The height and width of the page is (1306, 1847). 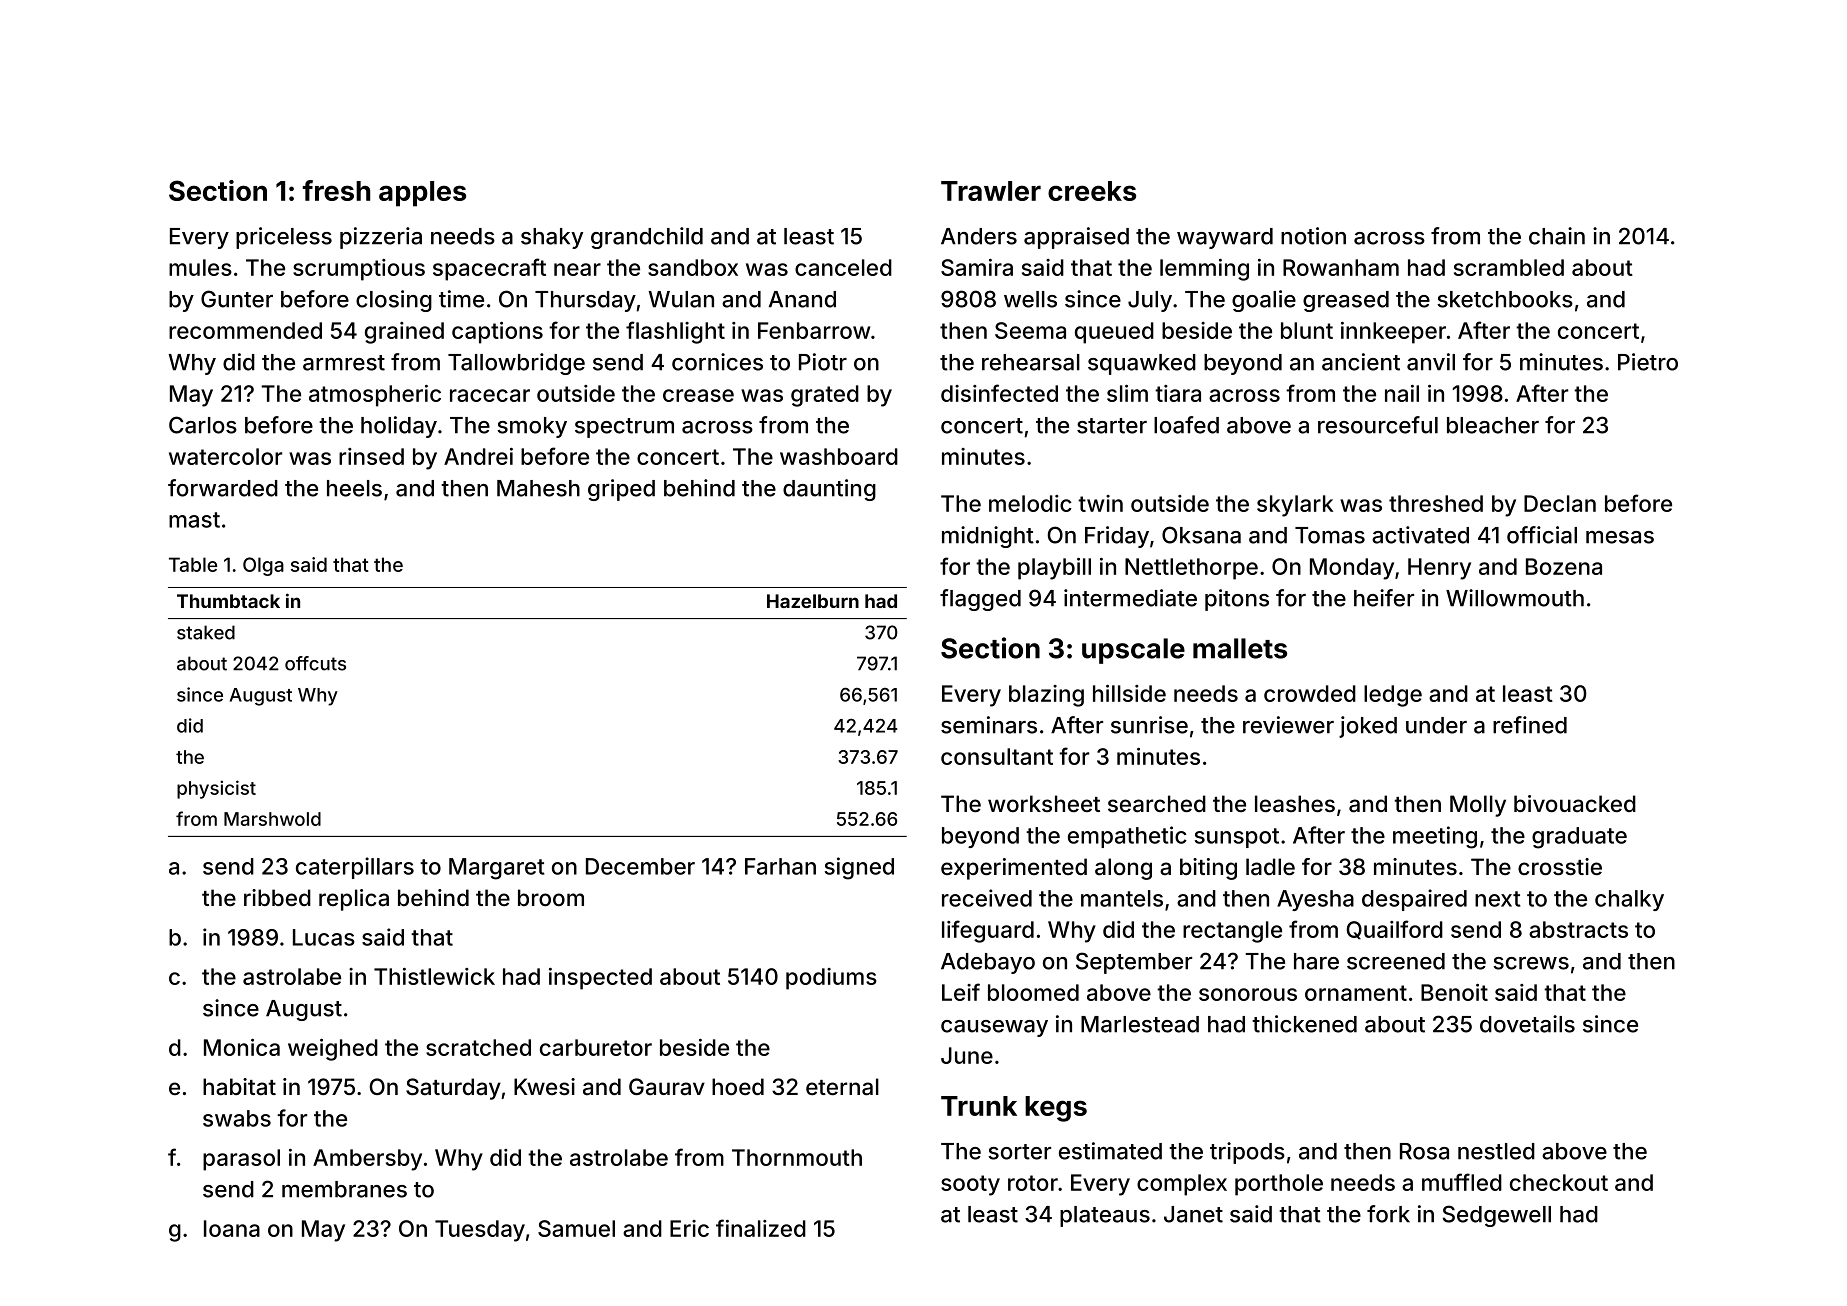 I want to click on shaky, so click(x=552, y=238).
